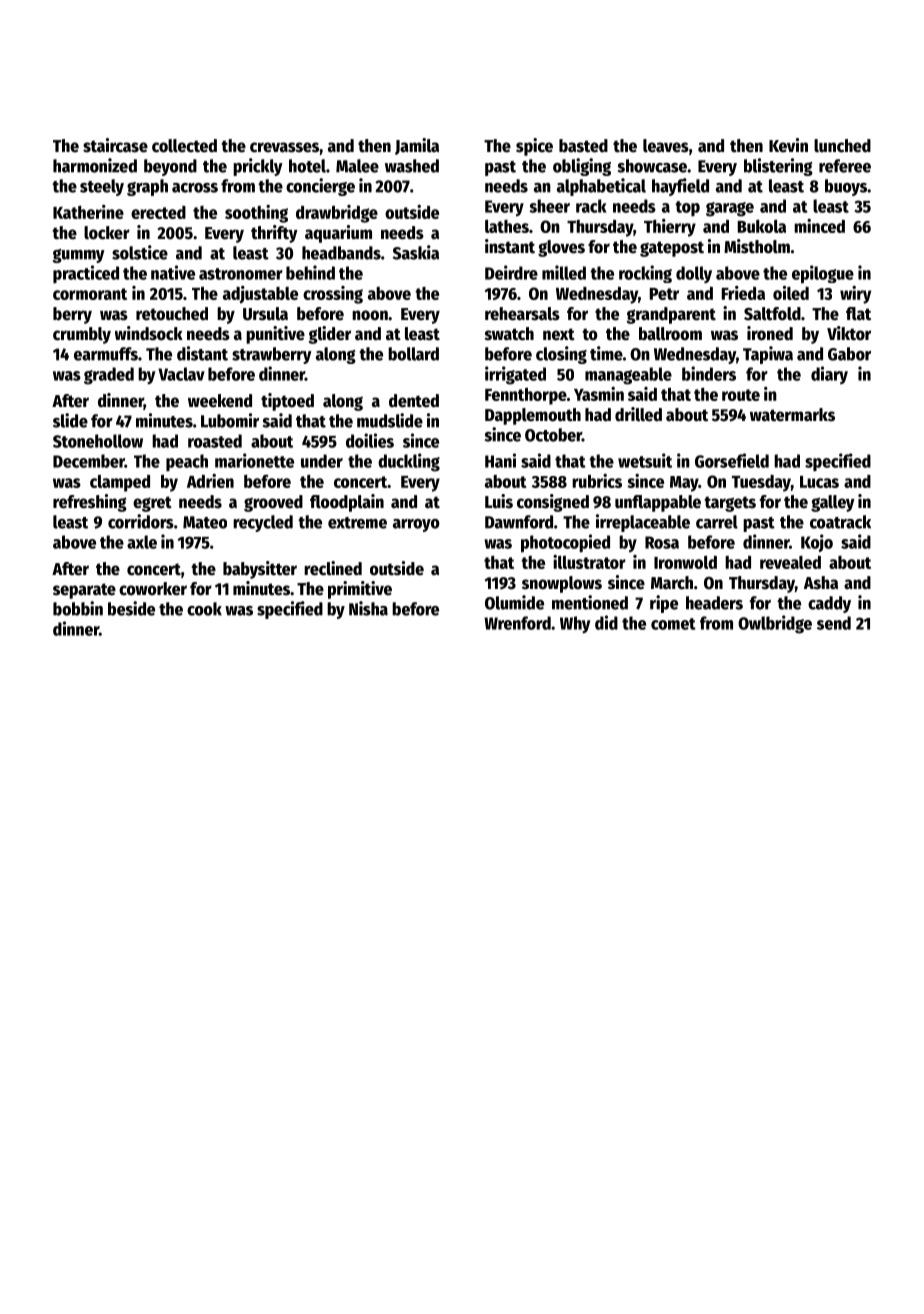 This image has height=1314, width=924. I want to click on Saskia, so click(416, 252).
